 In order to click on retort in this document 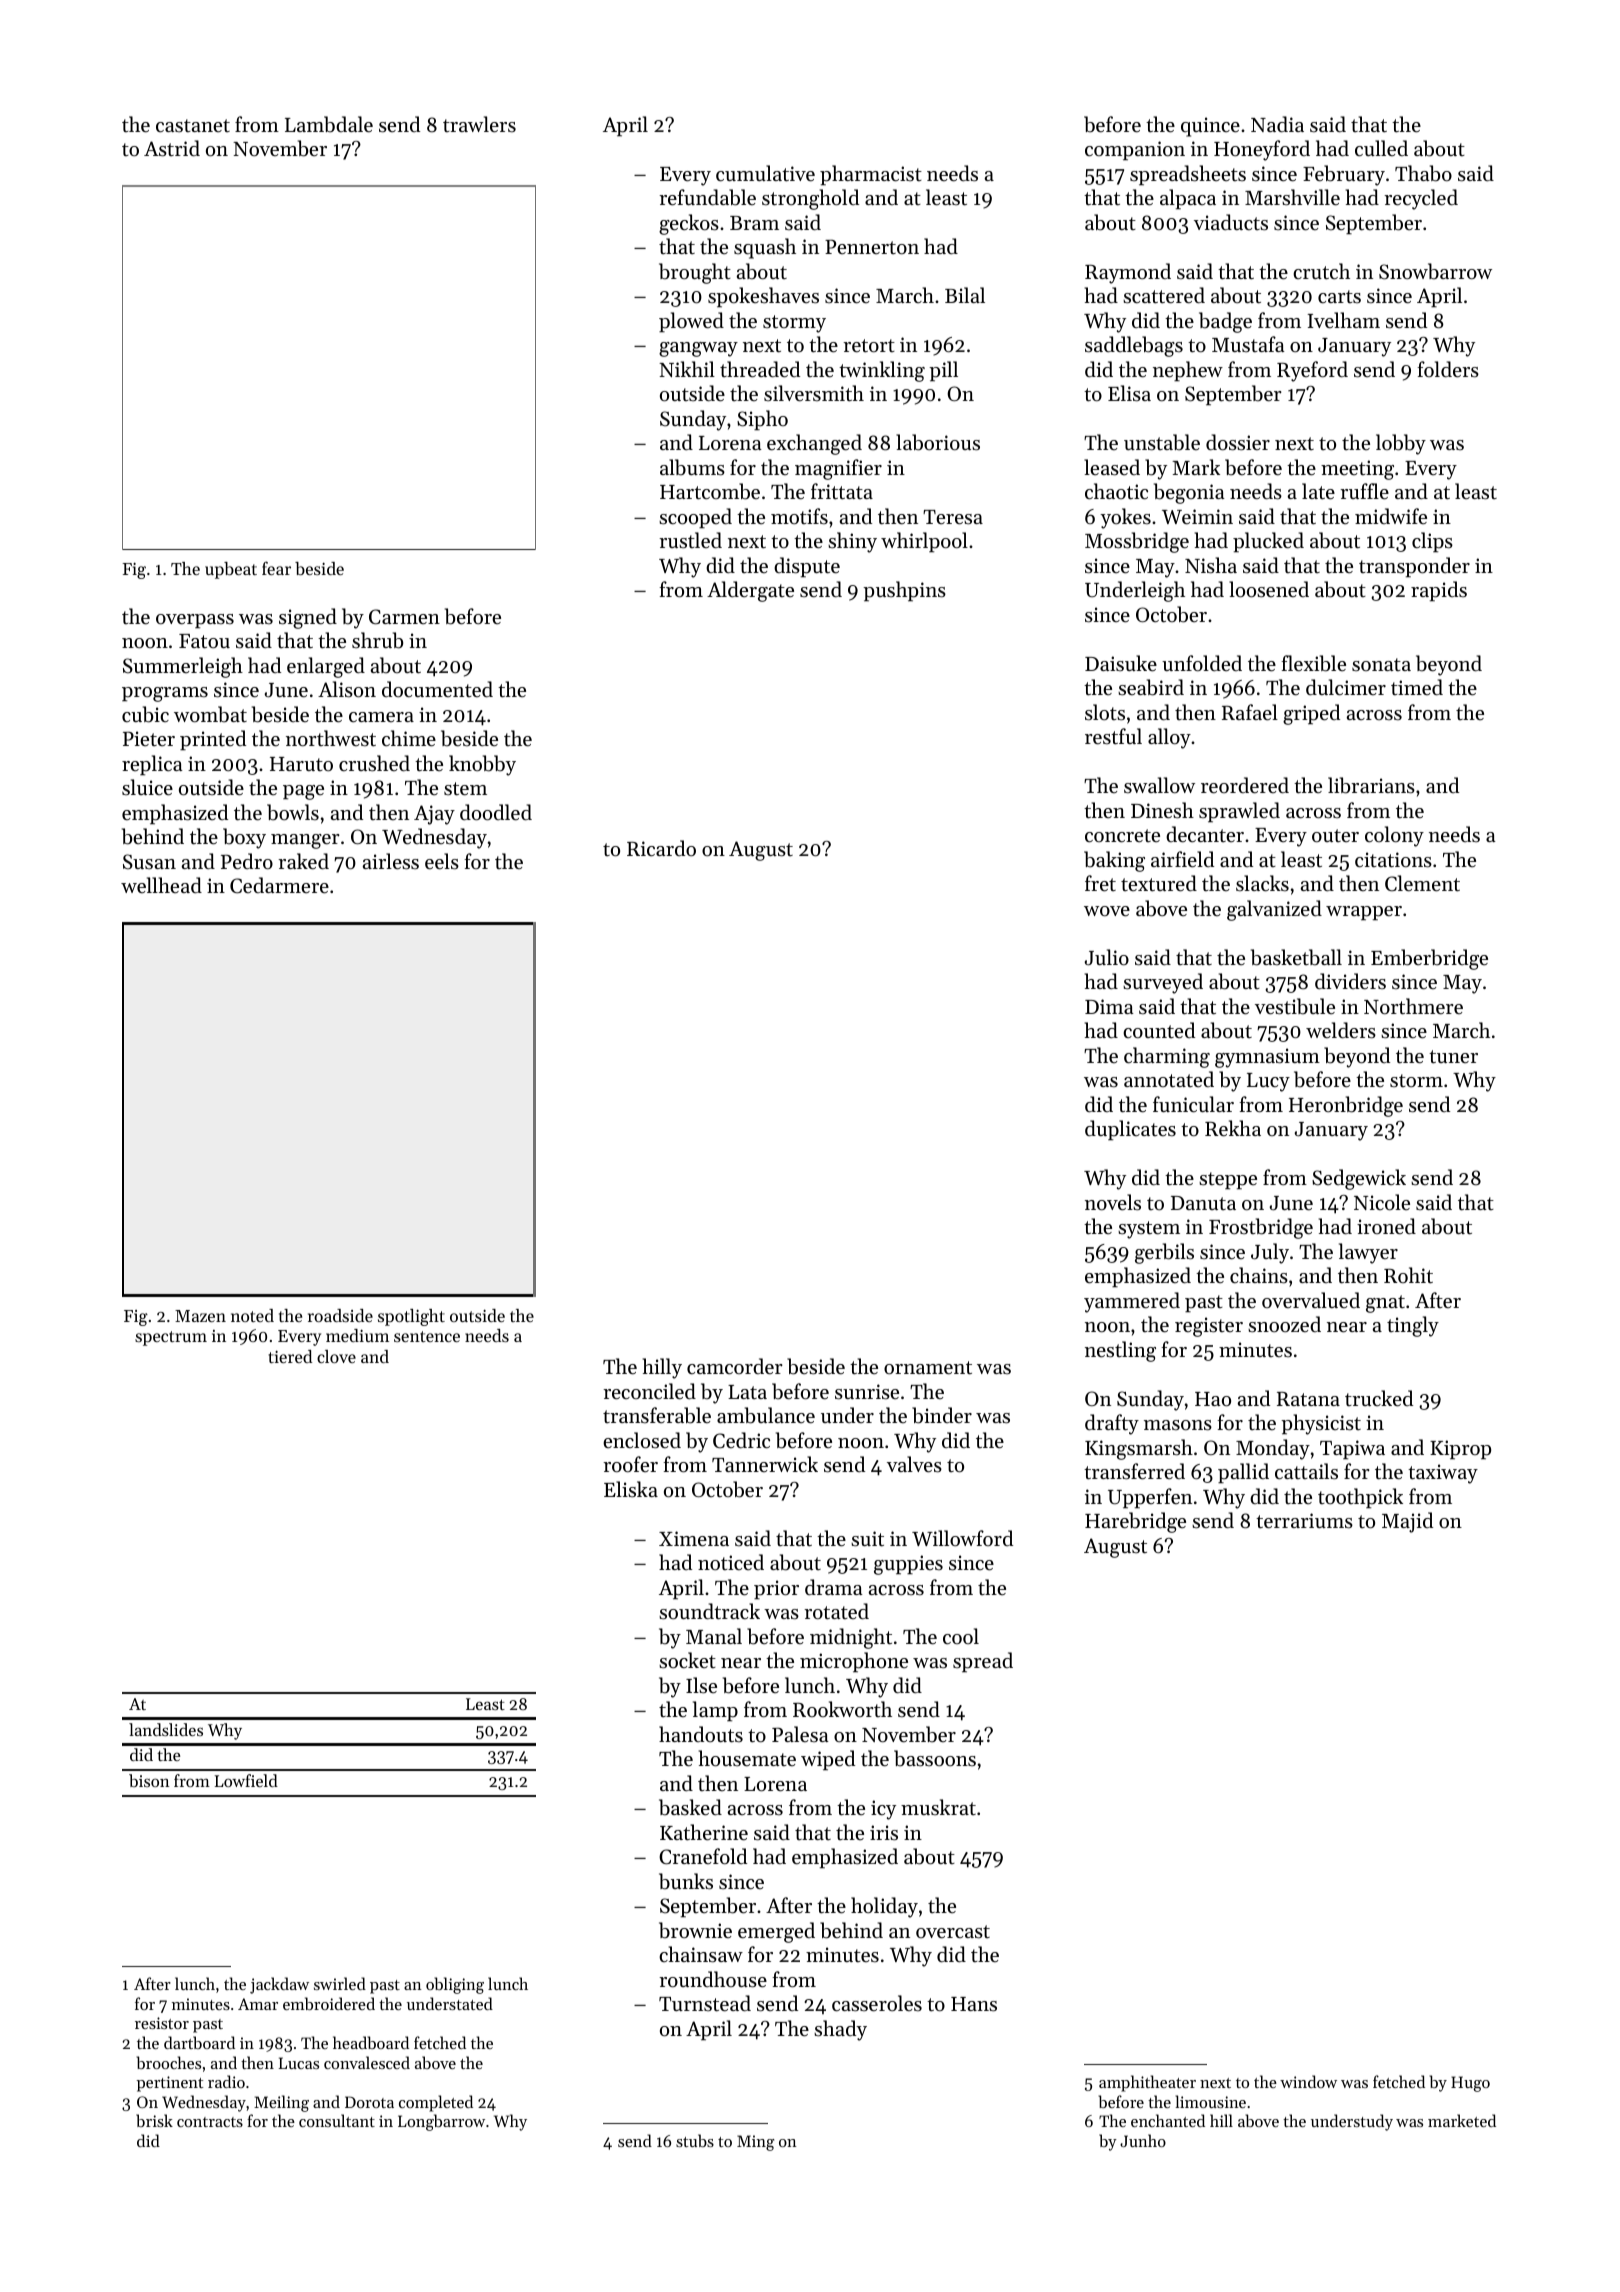, I will do `click(869, 346)`.
